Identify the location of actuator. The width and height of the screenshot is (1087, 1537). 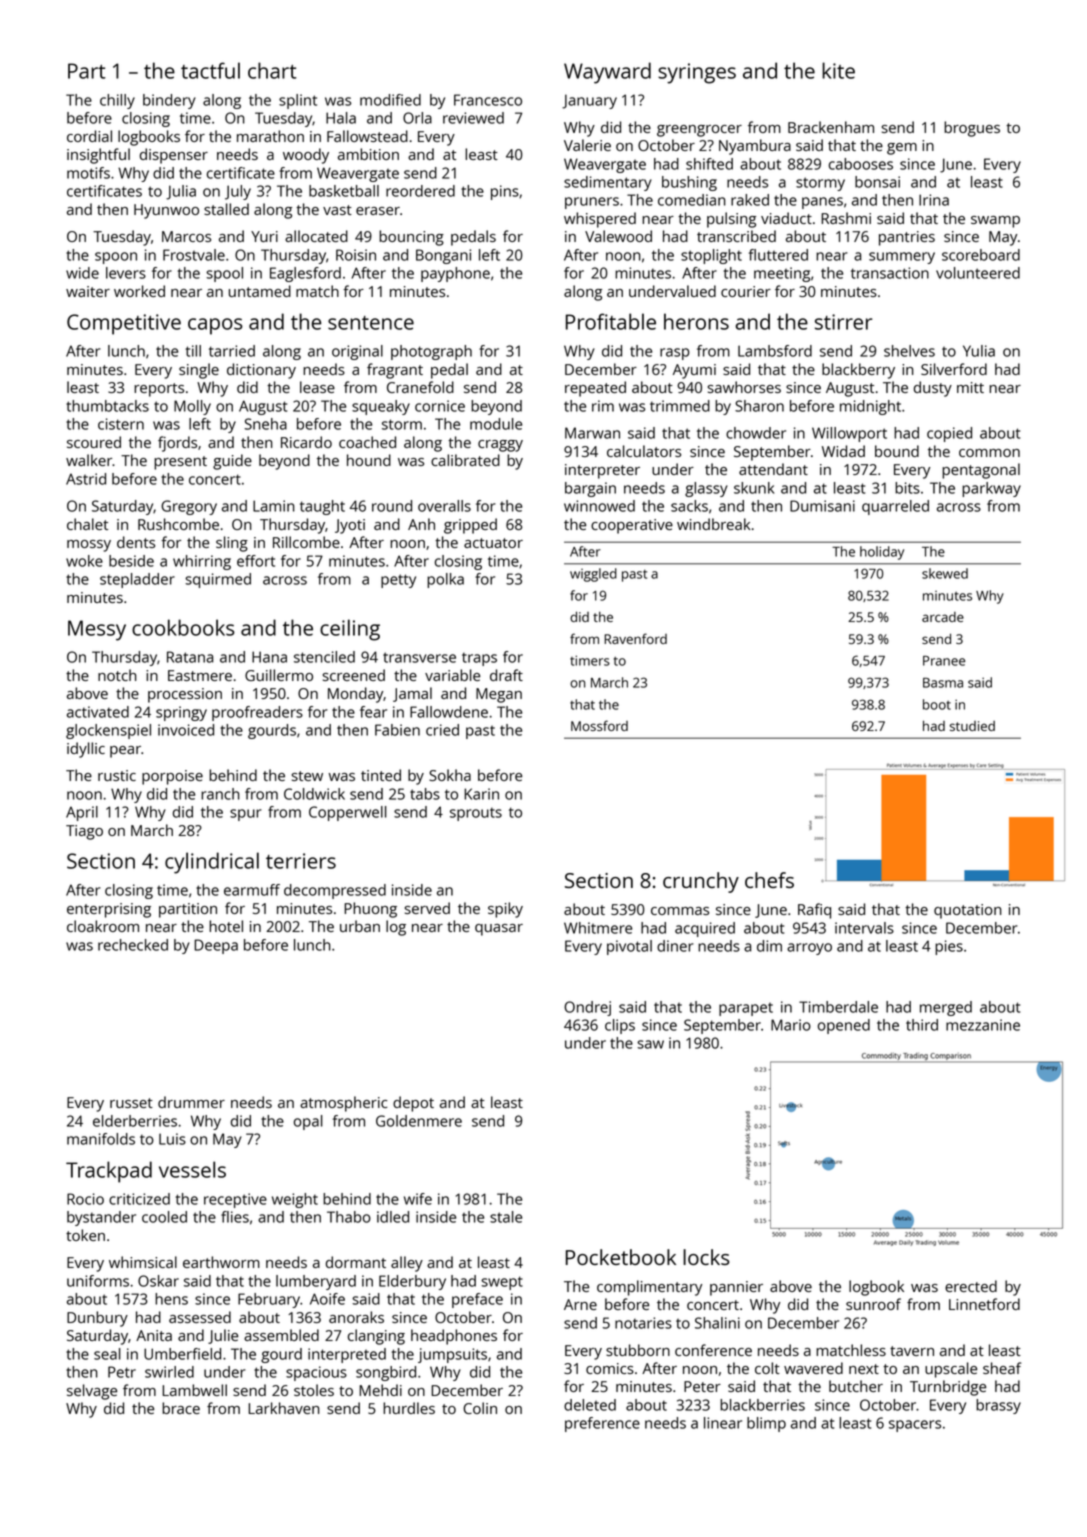
(493, 543).
